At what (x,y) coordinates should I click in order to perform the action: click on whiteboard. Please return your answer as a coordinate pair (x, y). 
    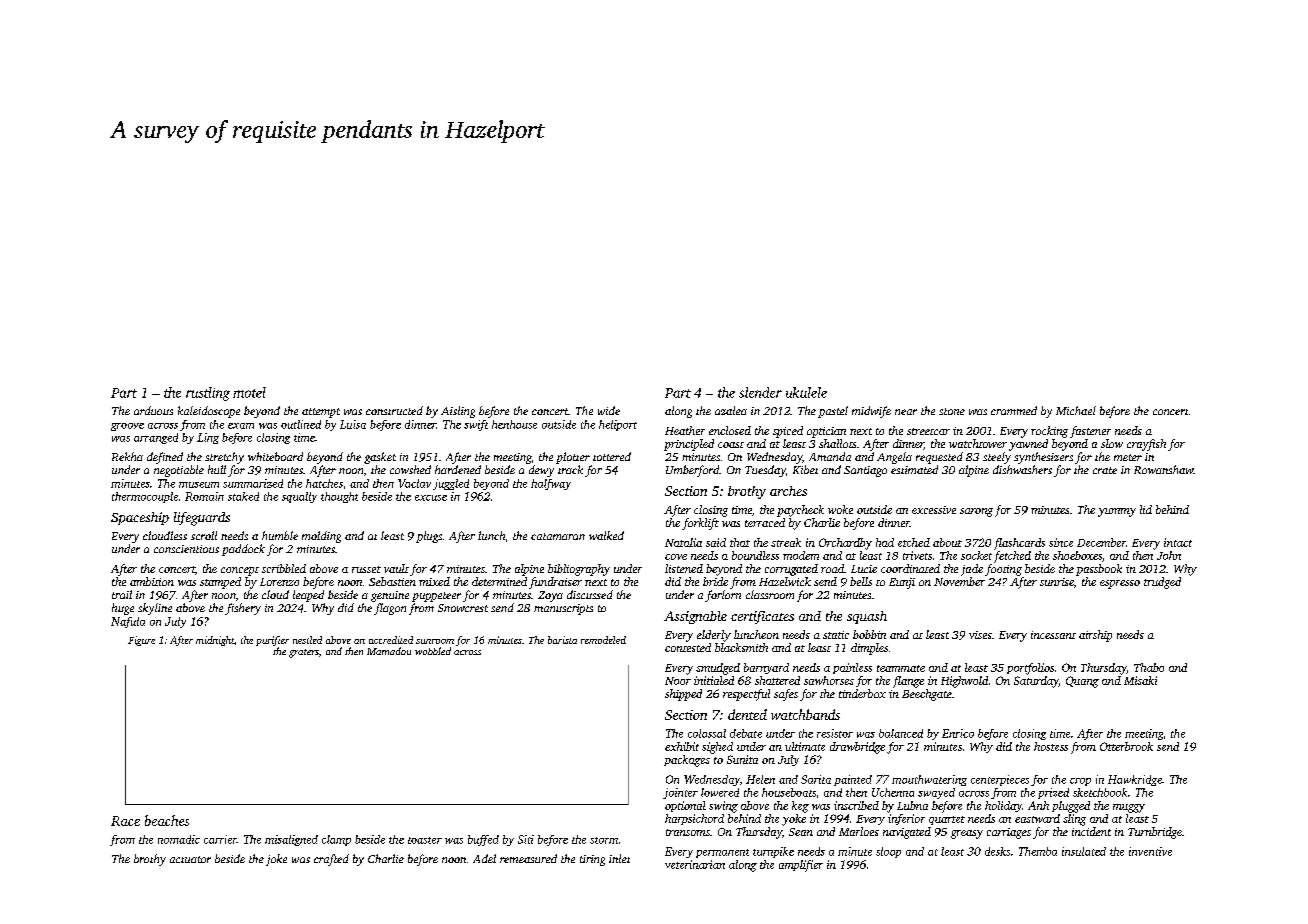
    Looking at the image, I should click on (275, 456).
